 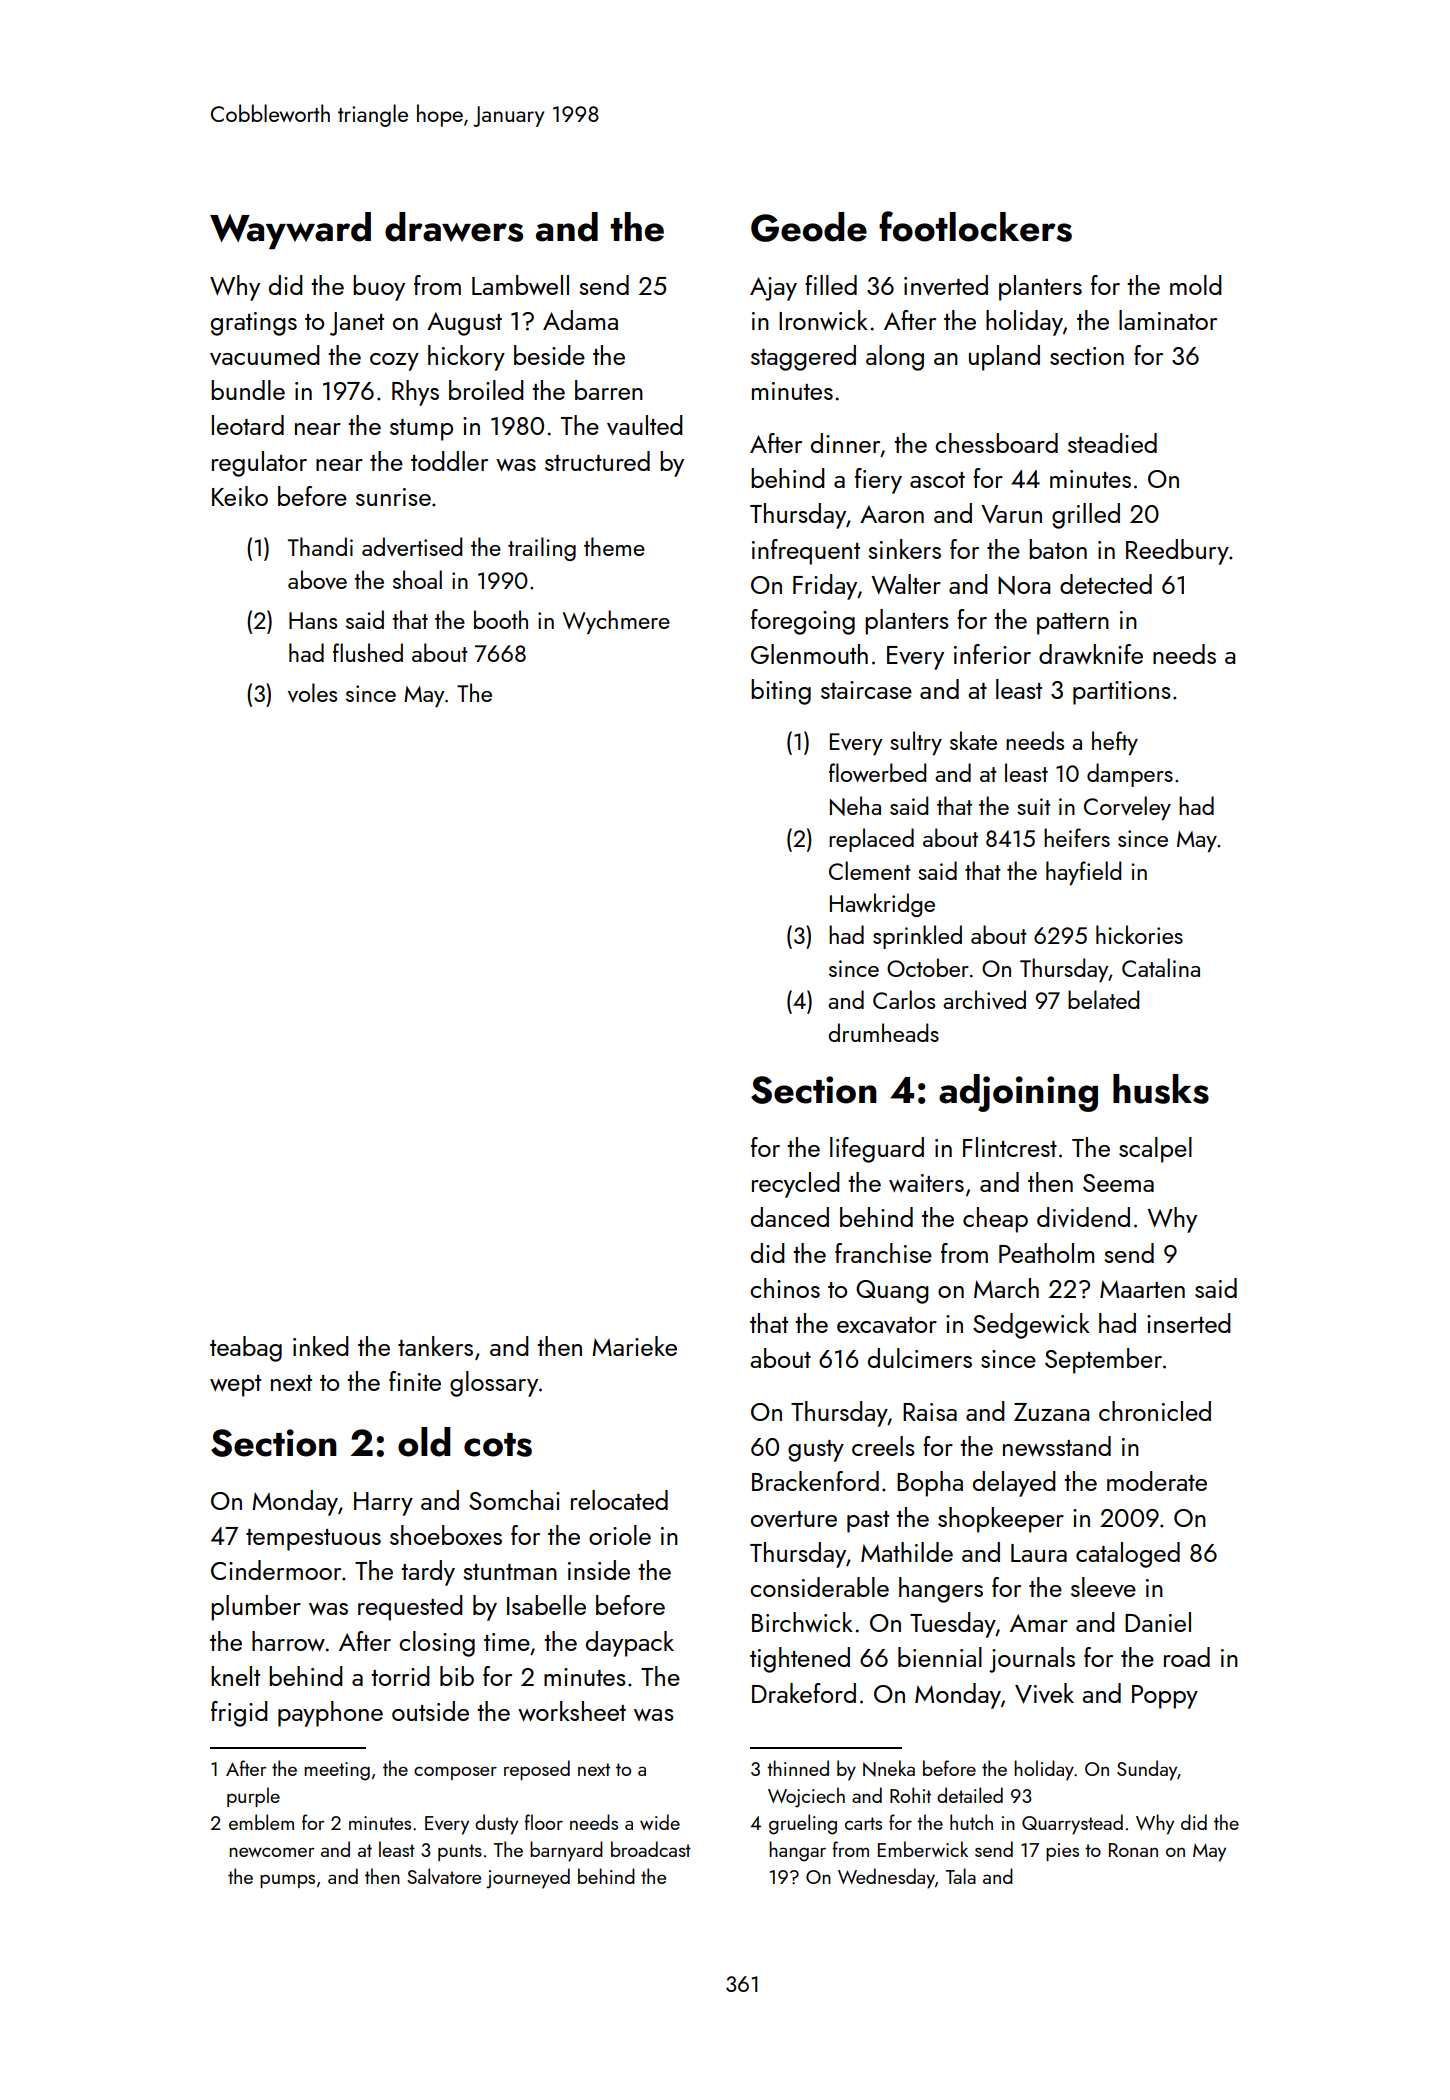 What do you see at coordinates (975, 226) in the page?
I see `footlockers` at bounding box center [975, 226].
